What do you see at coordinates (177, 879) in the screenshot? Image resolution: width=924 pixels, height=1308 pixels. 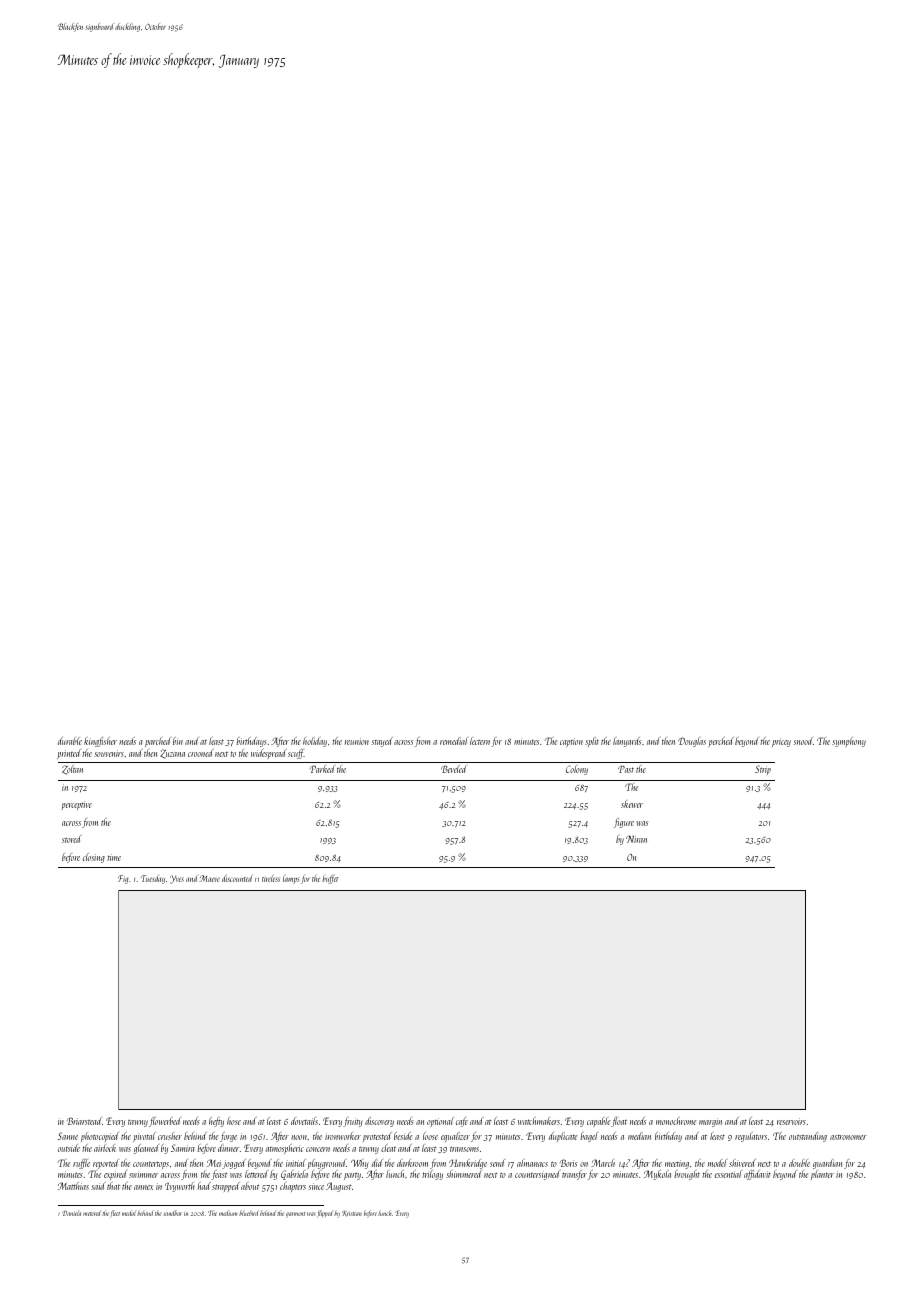 I see `Yves` at bounding box center [177, 879].
